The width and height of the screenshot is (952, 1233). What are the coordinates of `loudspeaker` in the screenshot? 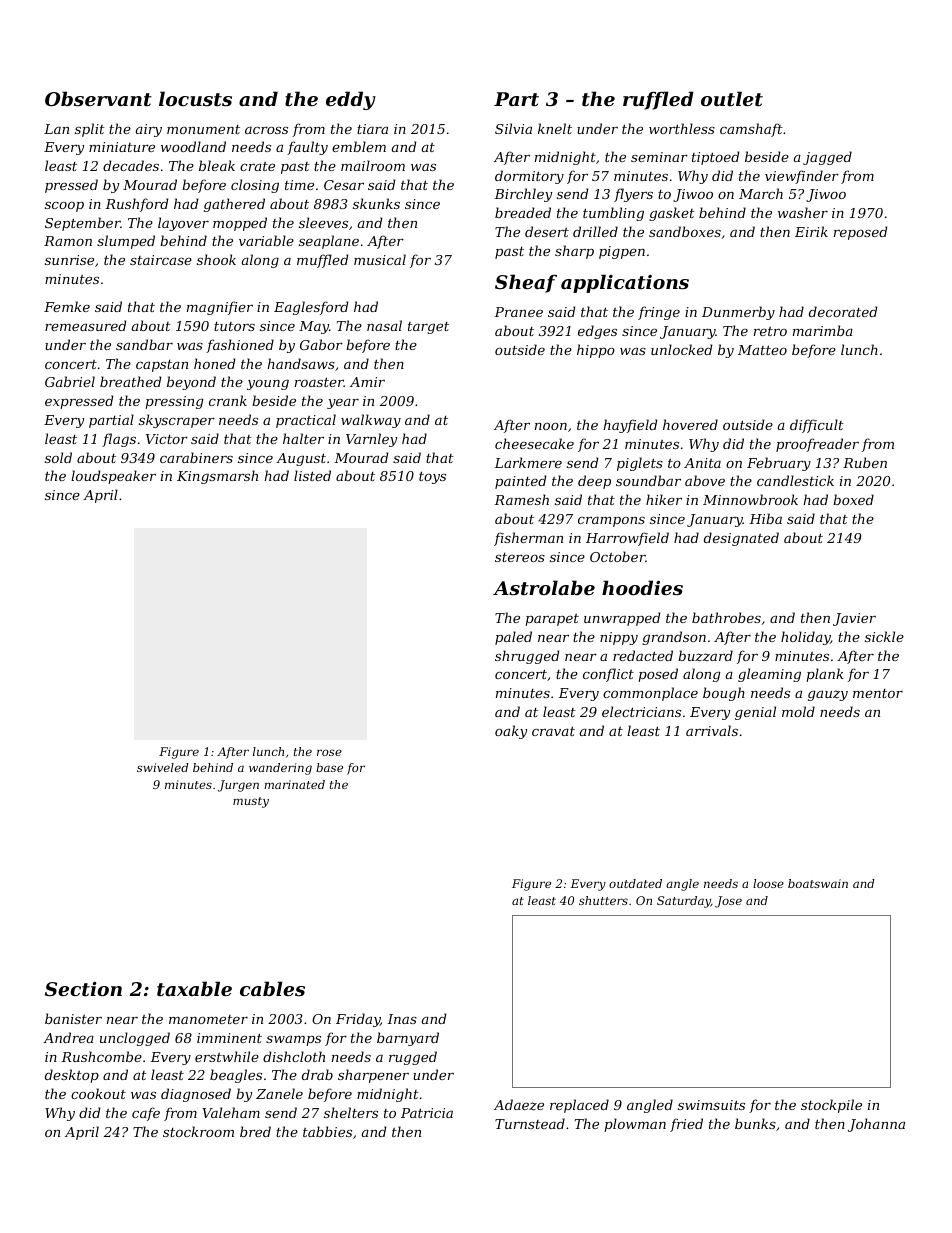 It's located at (113, 477).
